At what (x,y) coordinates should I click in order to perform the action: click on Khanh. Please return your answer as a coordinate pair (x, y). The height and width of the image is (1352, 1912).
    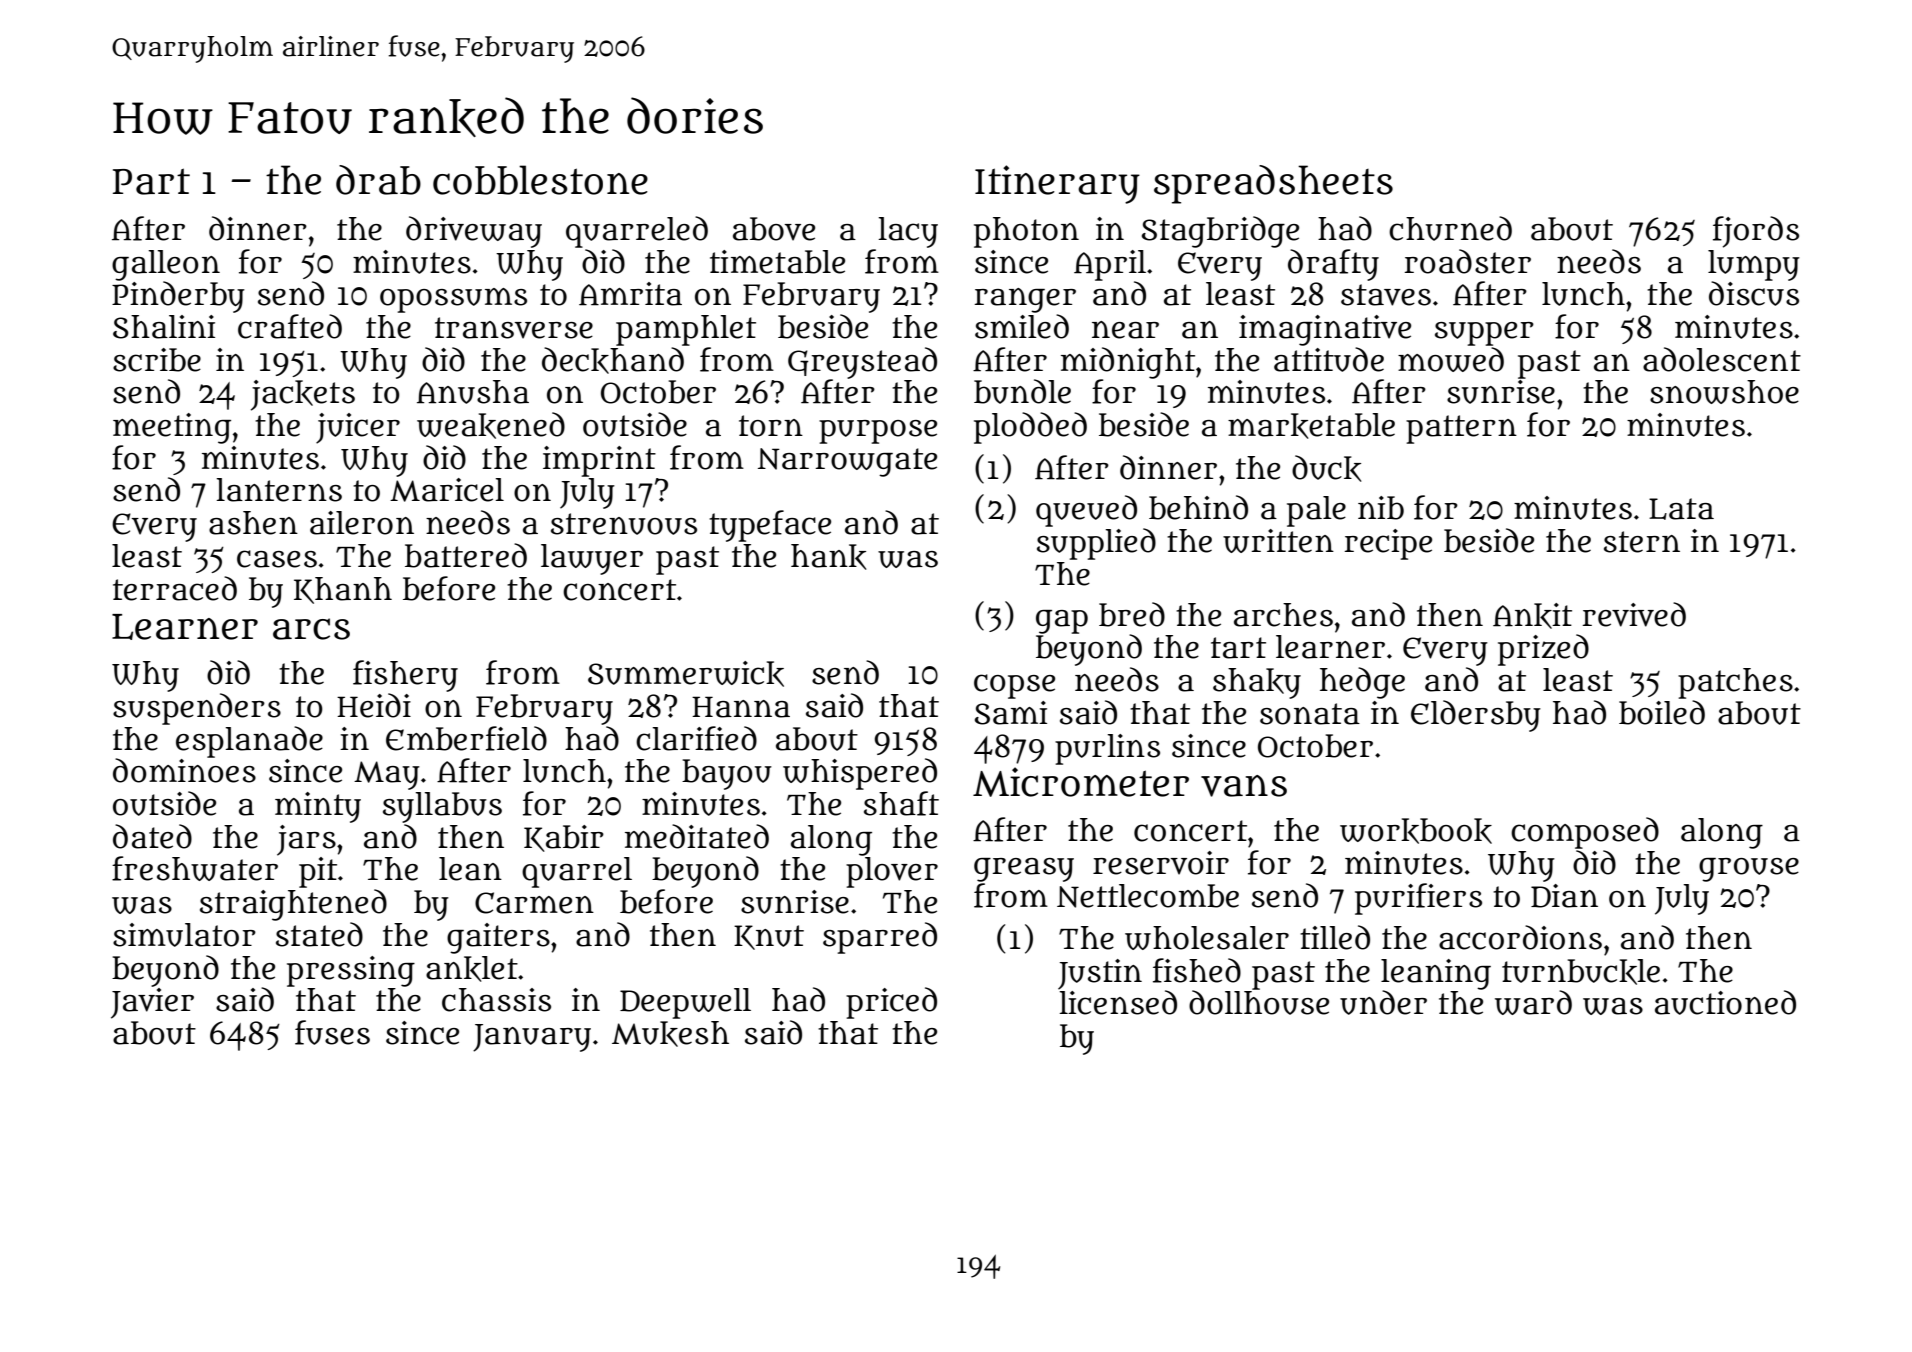
    Looking at the image, I should click on (343, 590).
